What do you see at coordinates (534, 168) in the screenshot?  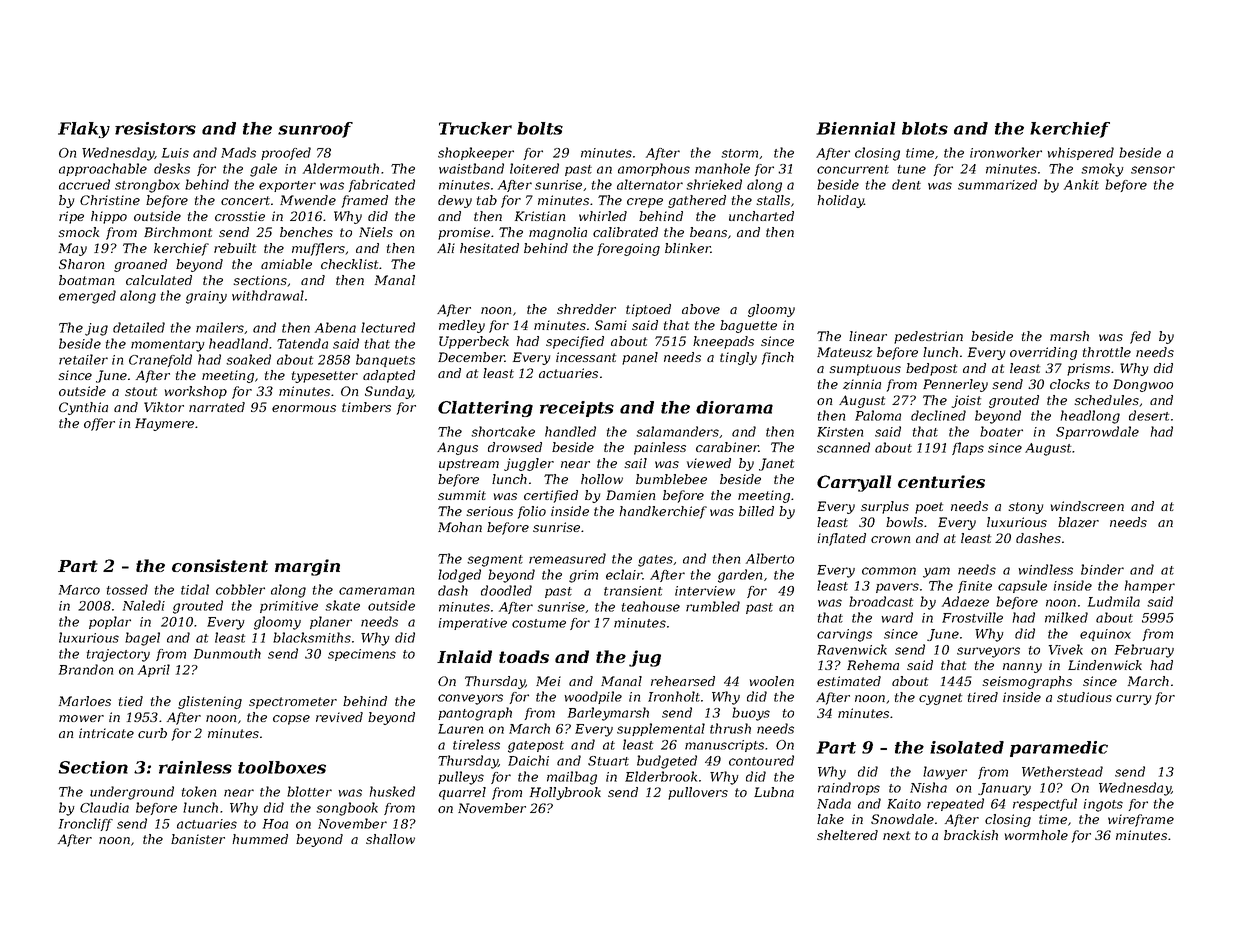 I see `loitered` at bounding box center [534, 168].
